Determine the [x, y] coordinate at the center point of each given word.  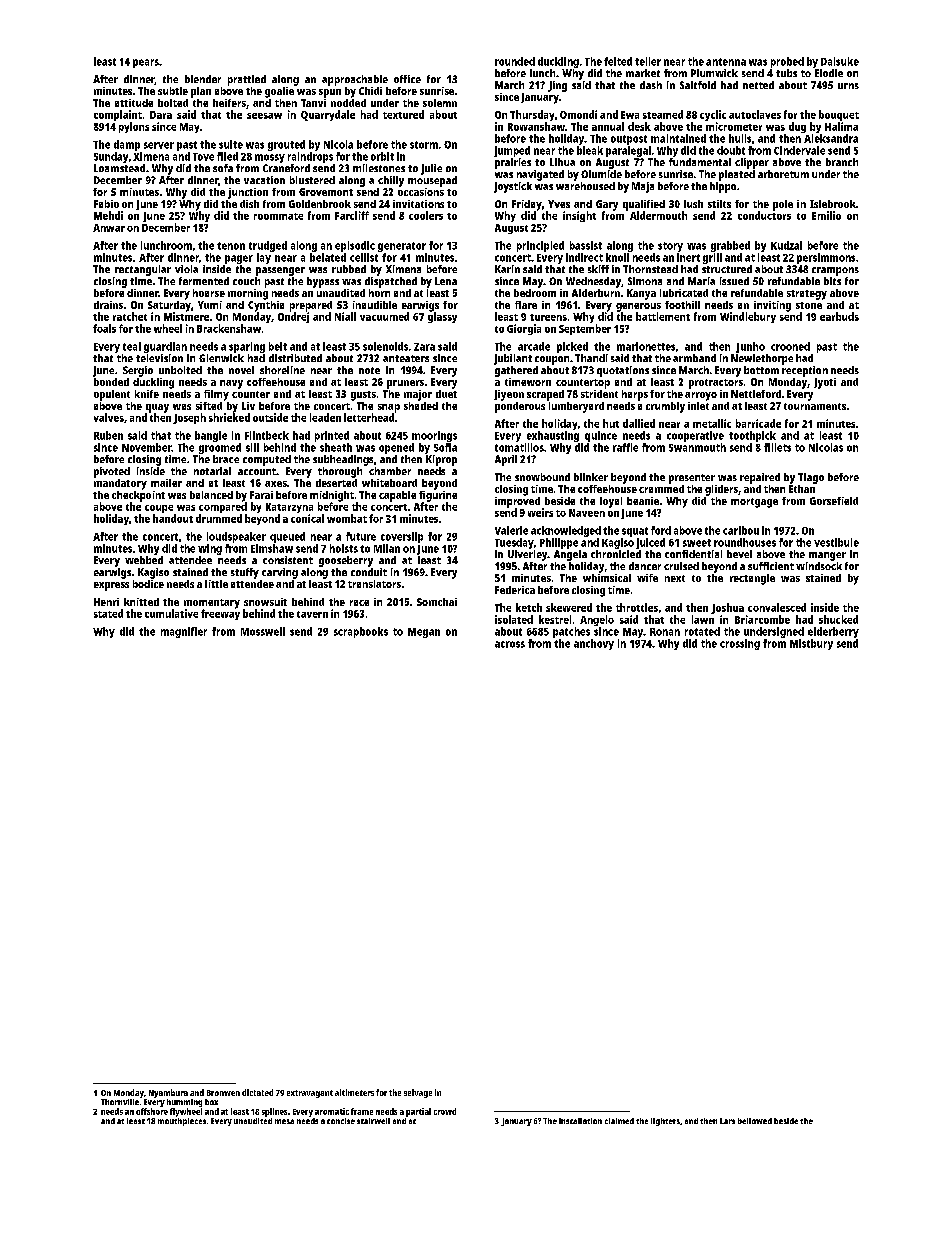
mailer [166, 483]
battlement [663, 316]
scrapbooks [361, 632]
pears [146, 63]
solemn [440, 103]
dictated [257, 1092]
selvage [418, 1093]
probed [787, 62]
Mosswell [263, 631]
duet [446, 394]
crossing [740, 644]
